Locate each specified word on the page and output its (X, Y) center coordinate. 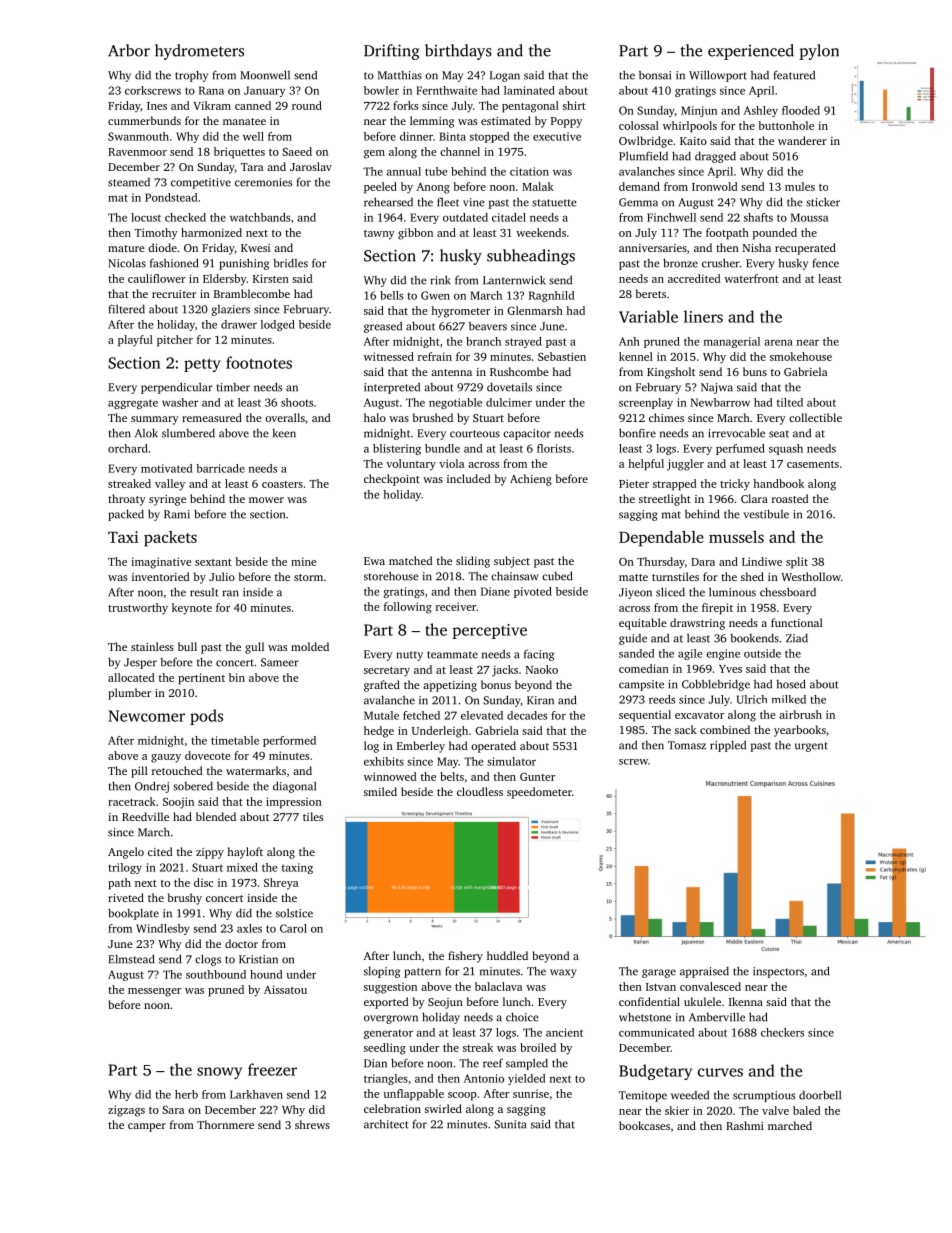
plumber (129, 694)
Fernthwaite (446, 90)
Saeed (297, 151)
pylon (819, 52)
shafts (758, 217)
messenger (154, 992)
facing (539, 655)
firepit (717, 609)
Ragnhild (551, 296)
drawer (239, 324)
